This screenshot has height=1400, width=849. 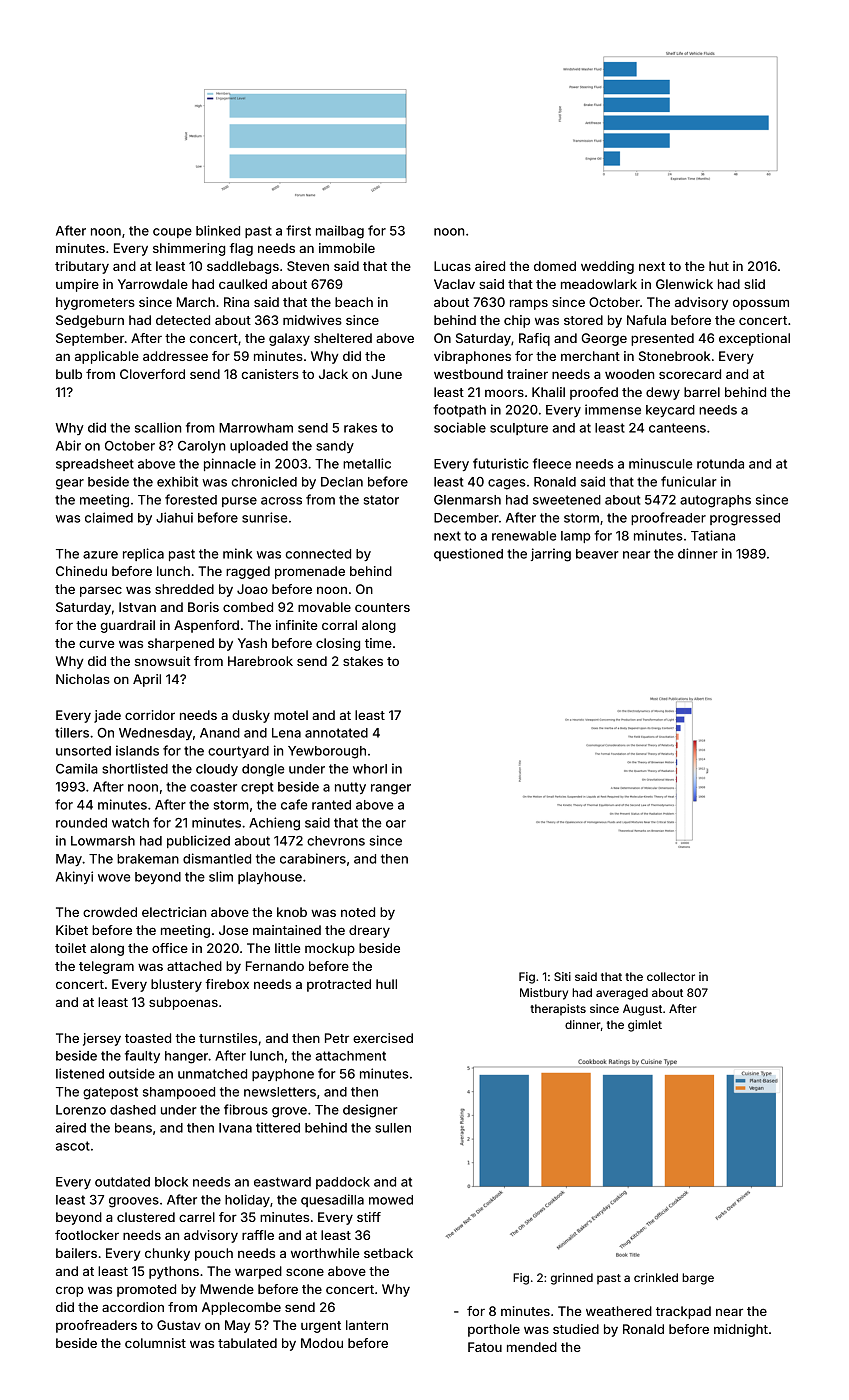 I want to click on tributary, so click(x=82, y=267).
